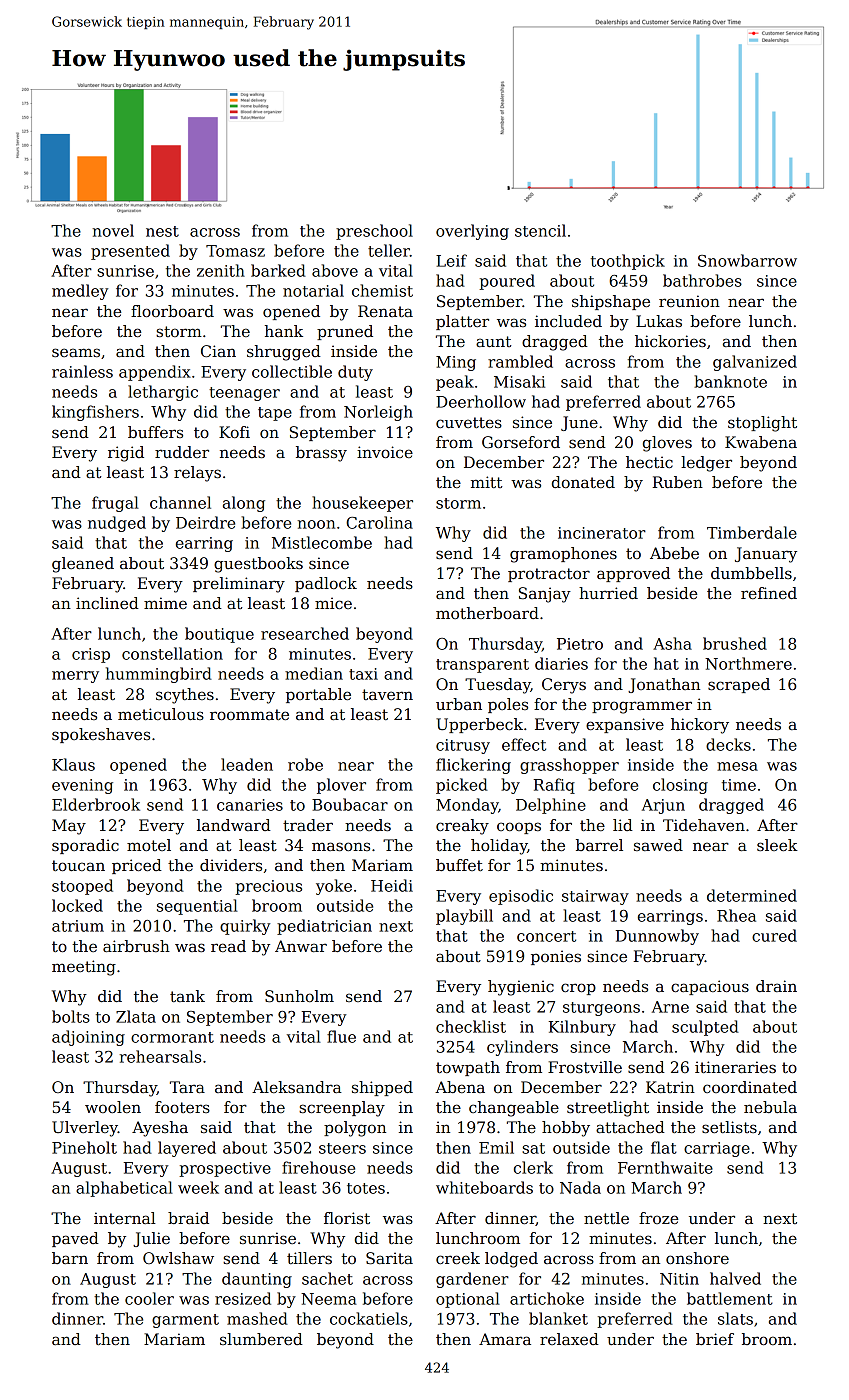 The image size is (849, 1400). I want to click on Elderbrook, so click(96, 804).
